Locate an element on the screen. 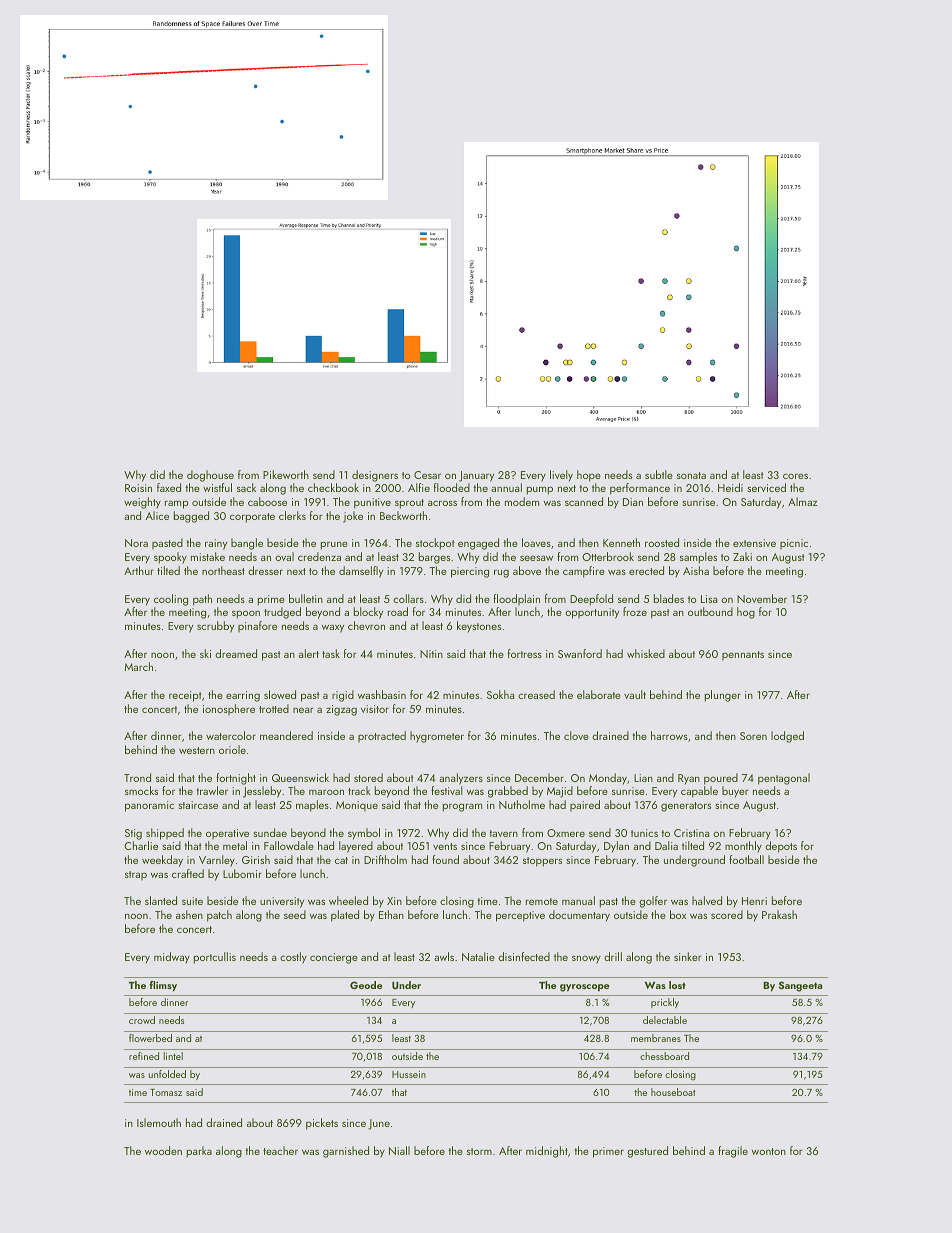 This screenshot has height=1233, width=952. slowed is located at coordinates (280, 694).
